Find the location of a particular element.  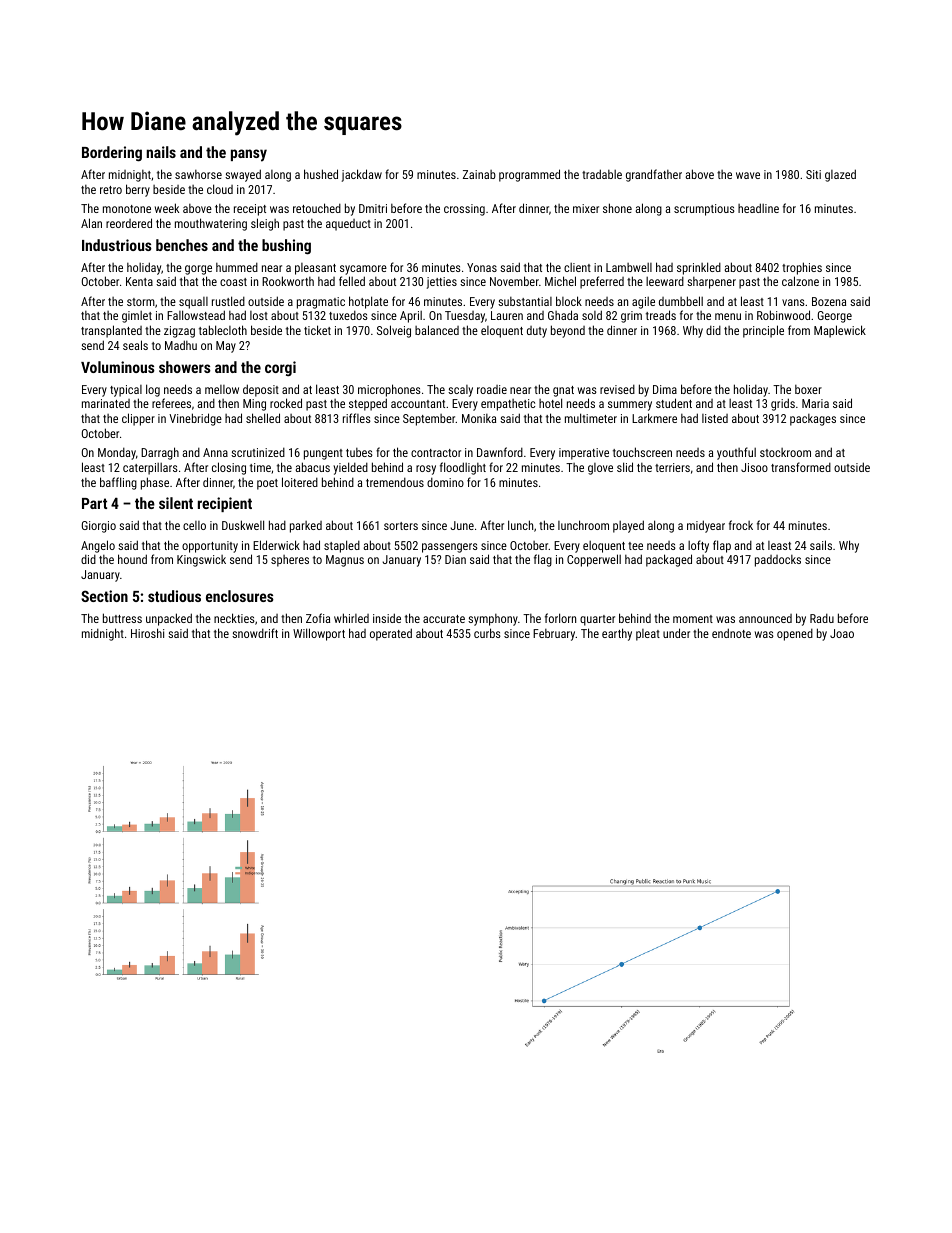

coast is located at coordinates (233, 282).
